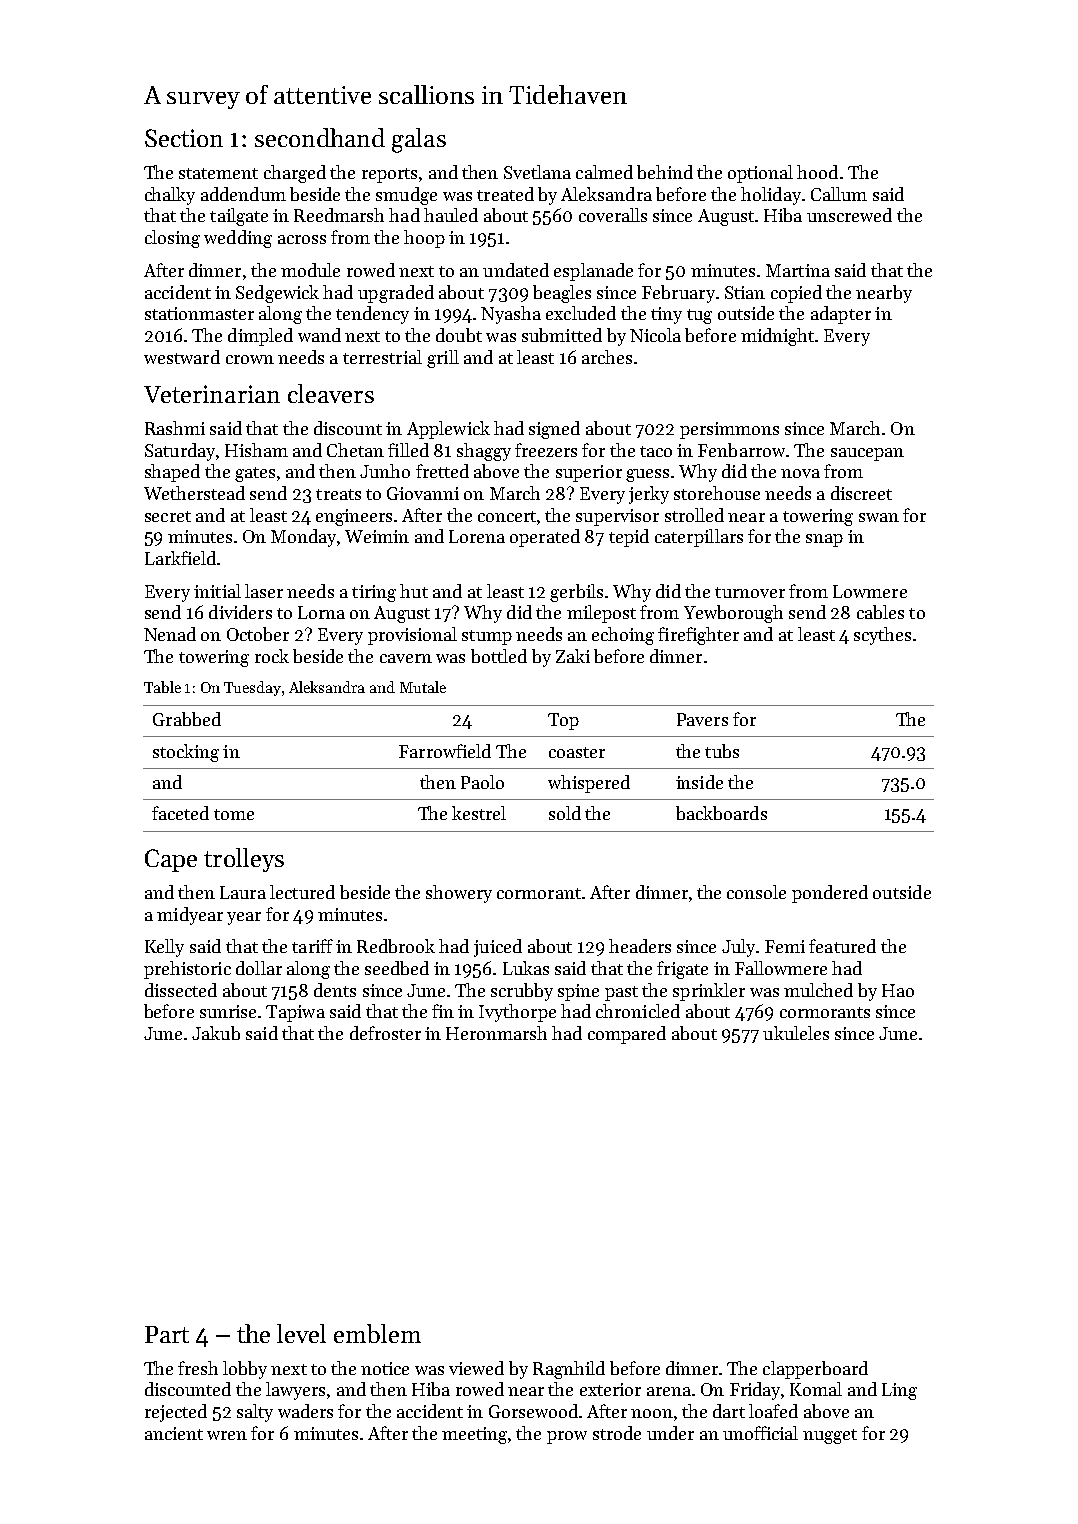 This screenshot has height=1524, width=1078. I want to click on clapperboard, so click(815, 1370).
